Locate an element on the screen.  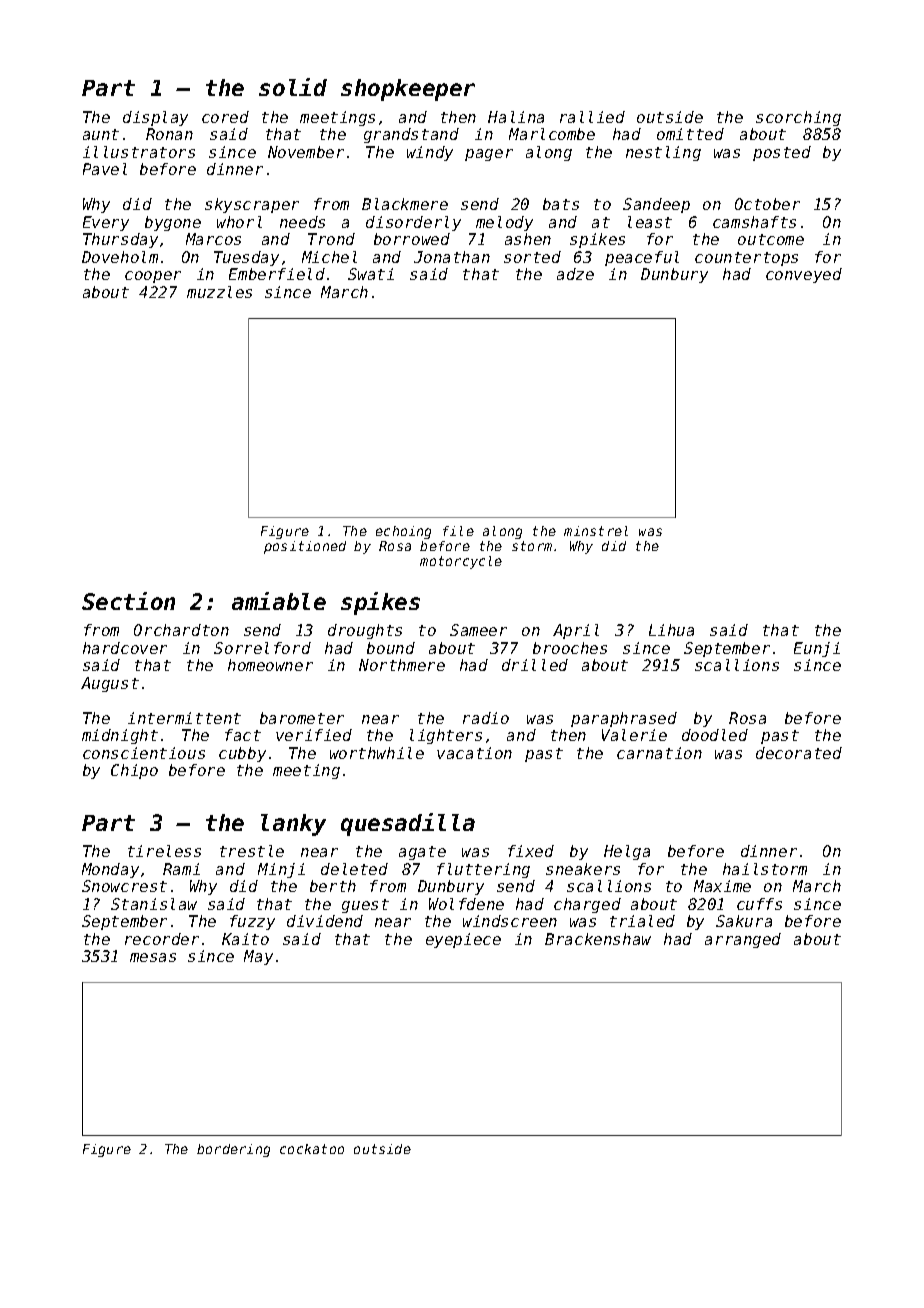
bats is located at coordinates (561, 204).
